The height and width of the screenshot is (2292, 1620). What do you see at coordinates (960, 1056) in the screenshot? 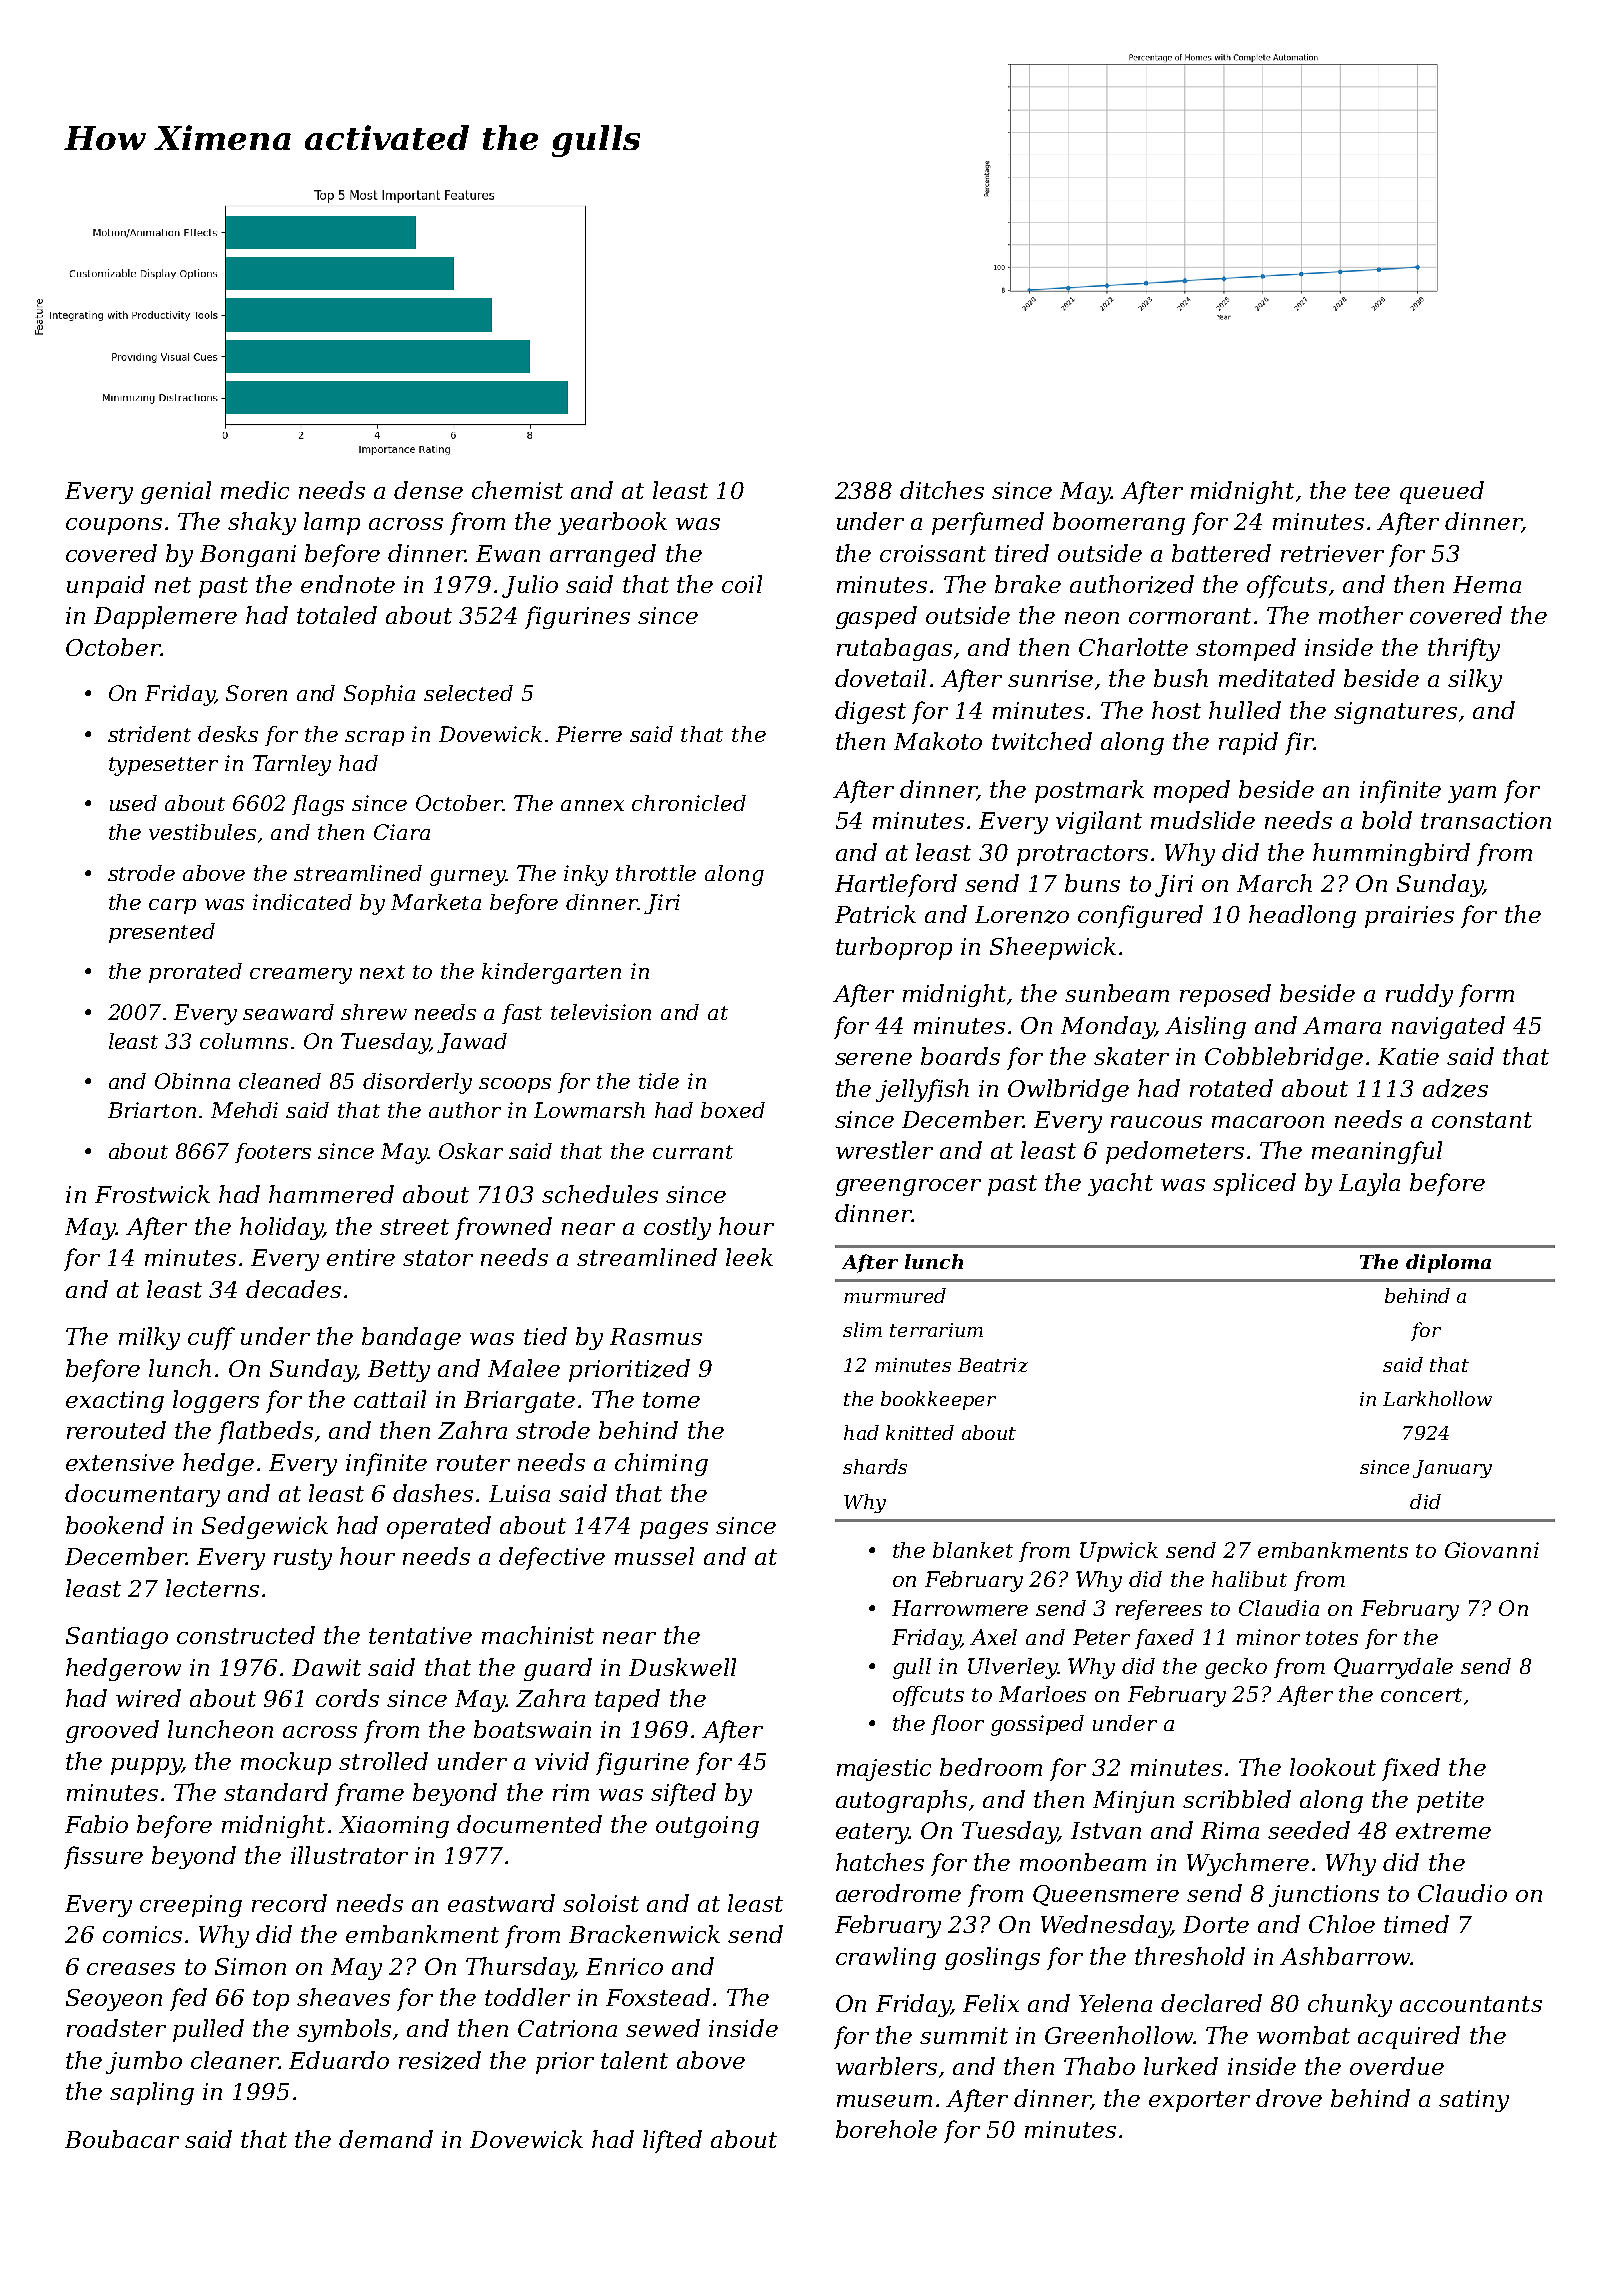
I see `boards` at bounding box center [960, 1056].
